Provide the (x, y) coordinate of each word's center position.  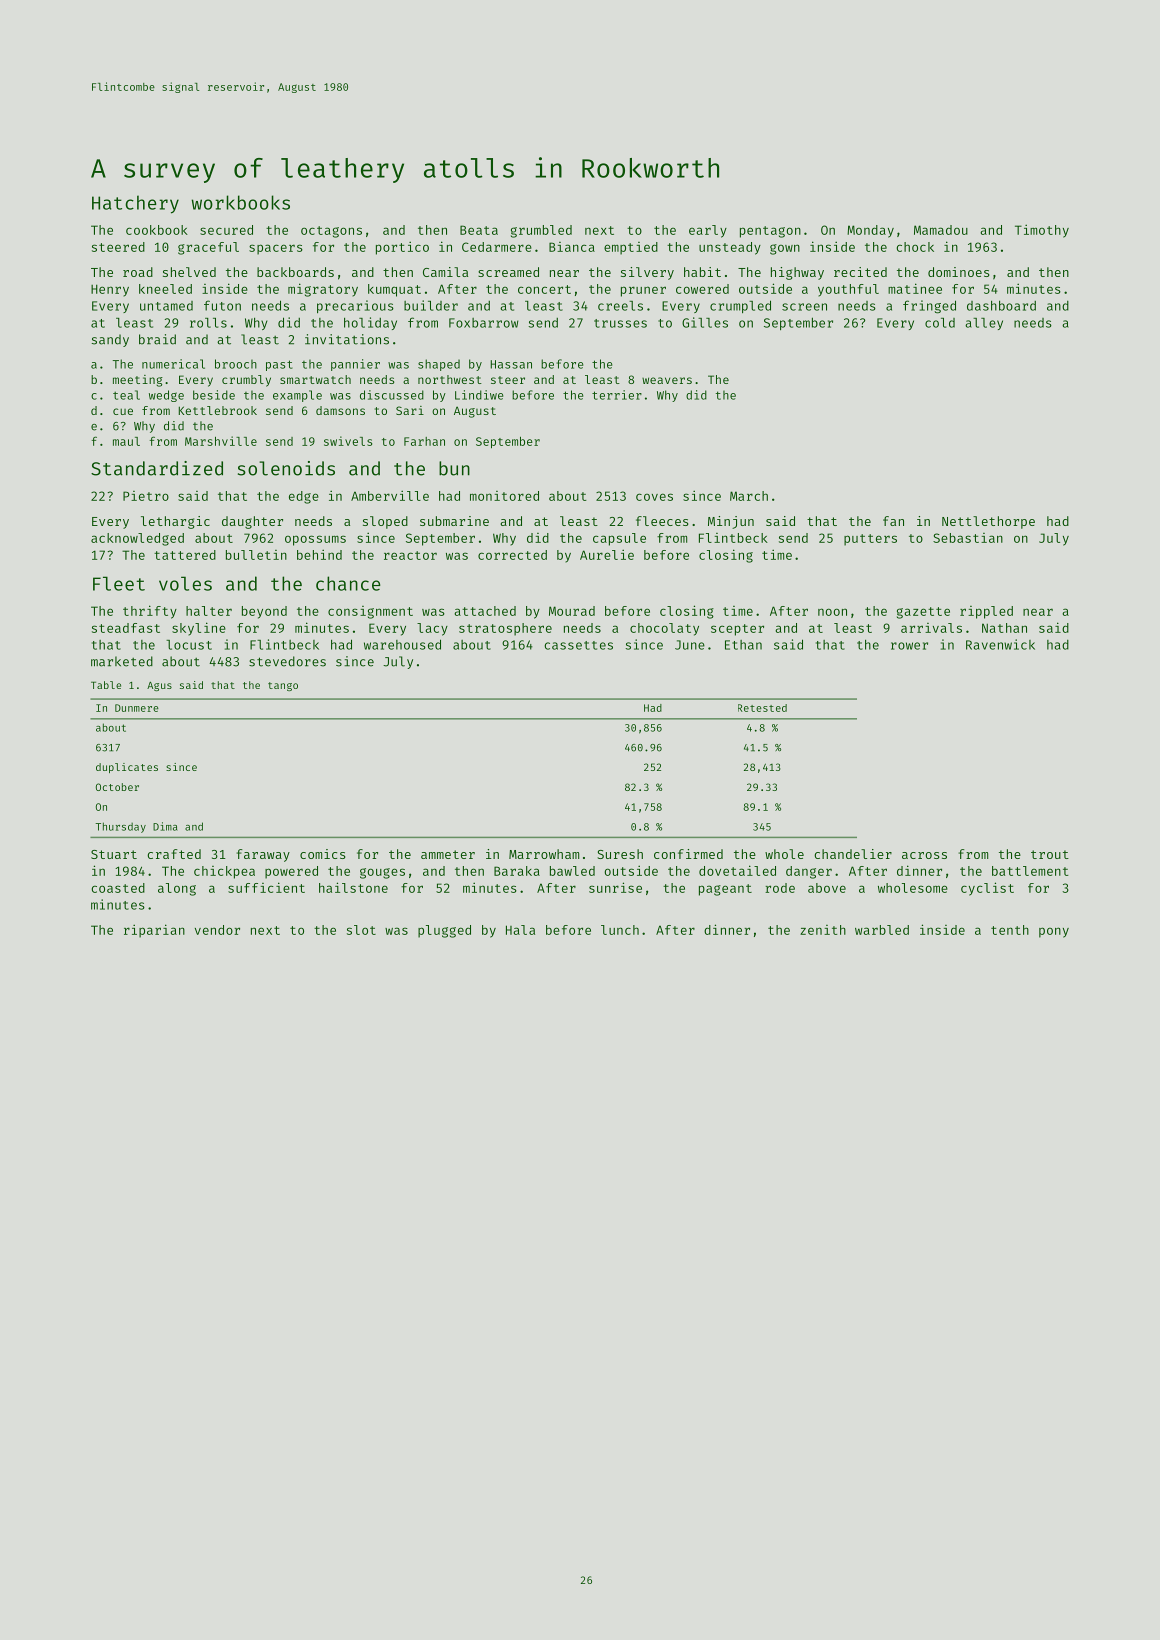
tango (283, 686)
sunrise (615, 887)
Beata (479, 230)
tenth (1010, 930)
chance (348, 583)
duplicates (127, 768)
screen (804, 307)
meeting (138, 381)
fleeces (662, 521)
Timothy (1042, 231)
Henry (110, 290)
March (749, 496)
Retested (762, 708)
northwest (450, 379)
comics (322, 854)
